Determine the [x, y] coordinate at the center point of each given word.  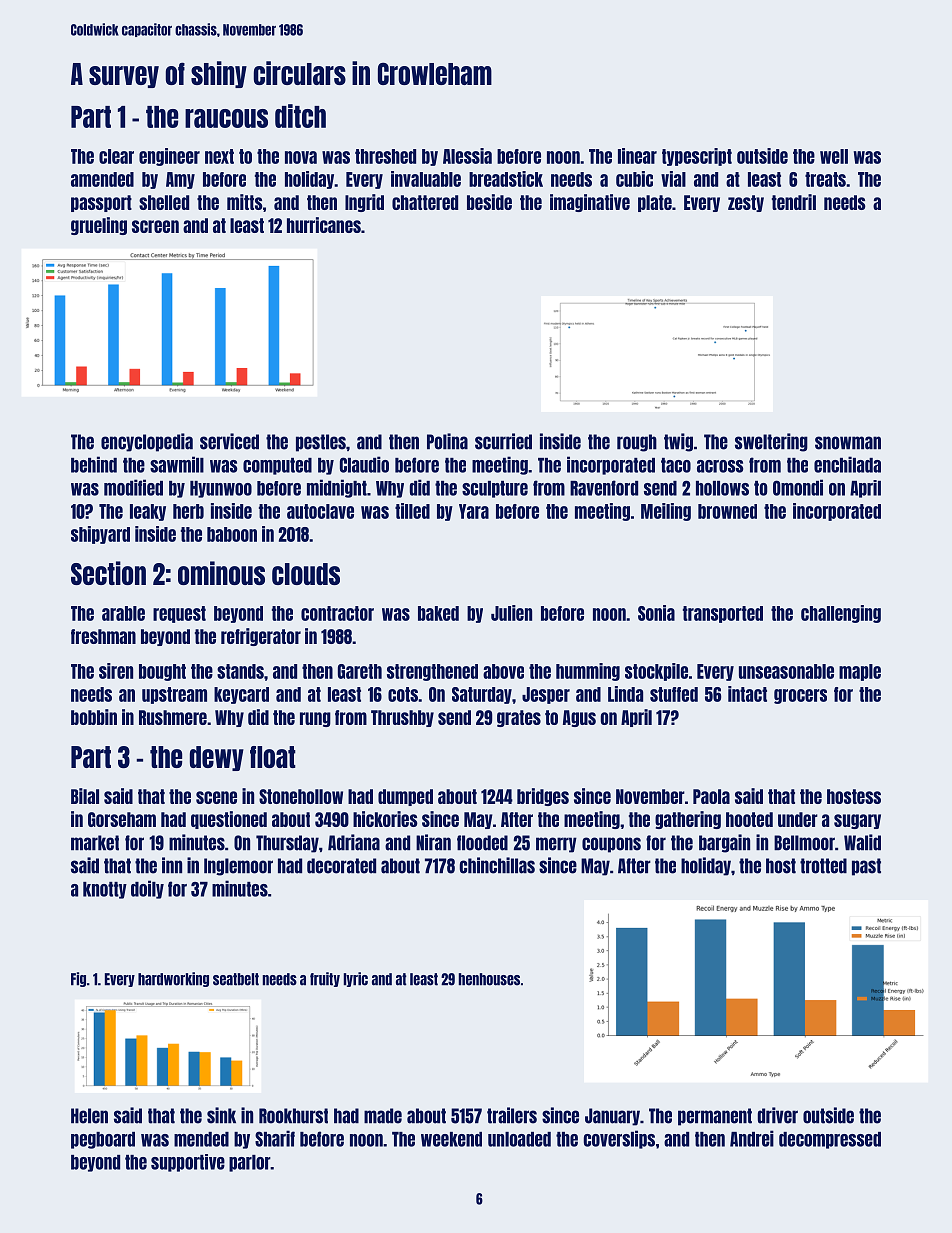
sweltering [771, 442]
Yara [474, 511]
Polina [447, 441]
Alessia [467, 156]
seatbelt [236, 979]
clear [116, 156]
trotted [823, 866]
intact [747, 694]
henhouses [489, 979]
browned [727, 511]
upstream [174, 695]
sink [221, 1115]
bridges [543, 797]
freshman [103, 636]
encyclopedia [147, 442]
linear [637, 156]
